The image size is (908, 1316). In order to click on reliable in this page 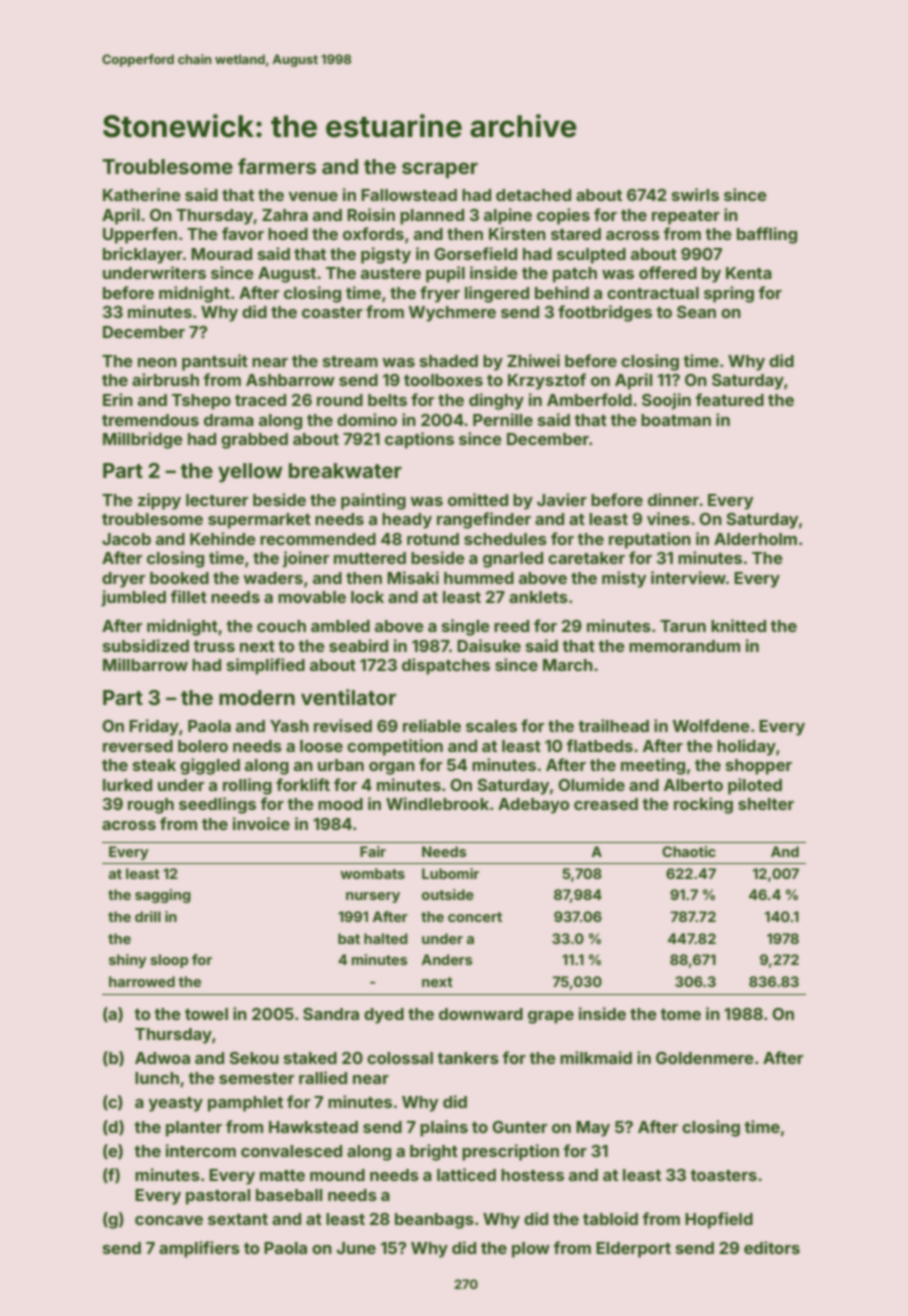, I will do `click(432, 725)`.
